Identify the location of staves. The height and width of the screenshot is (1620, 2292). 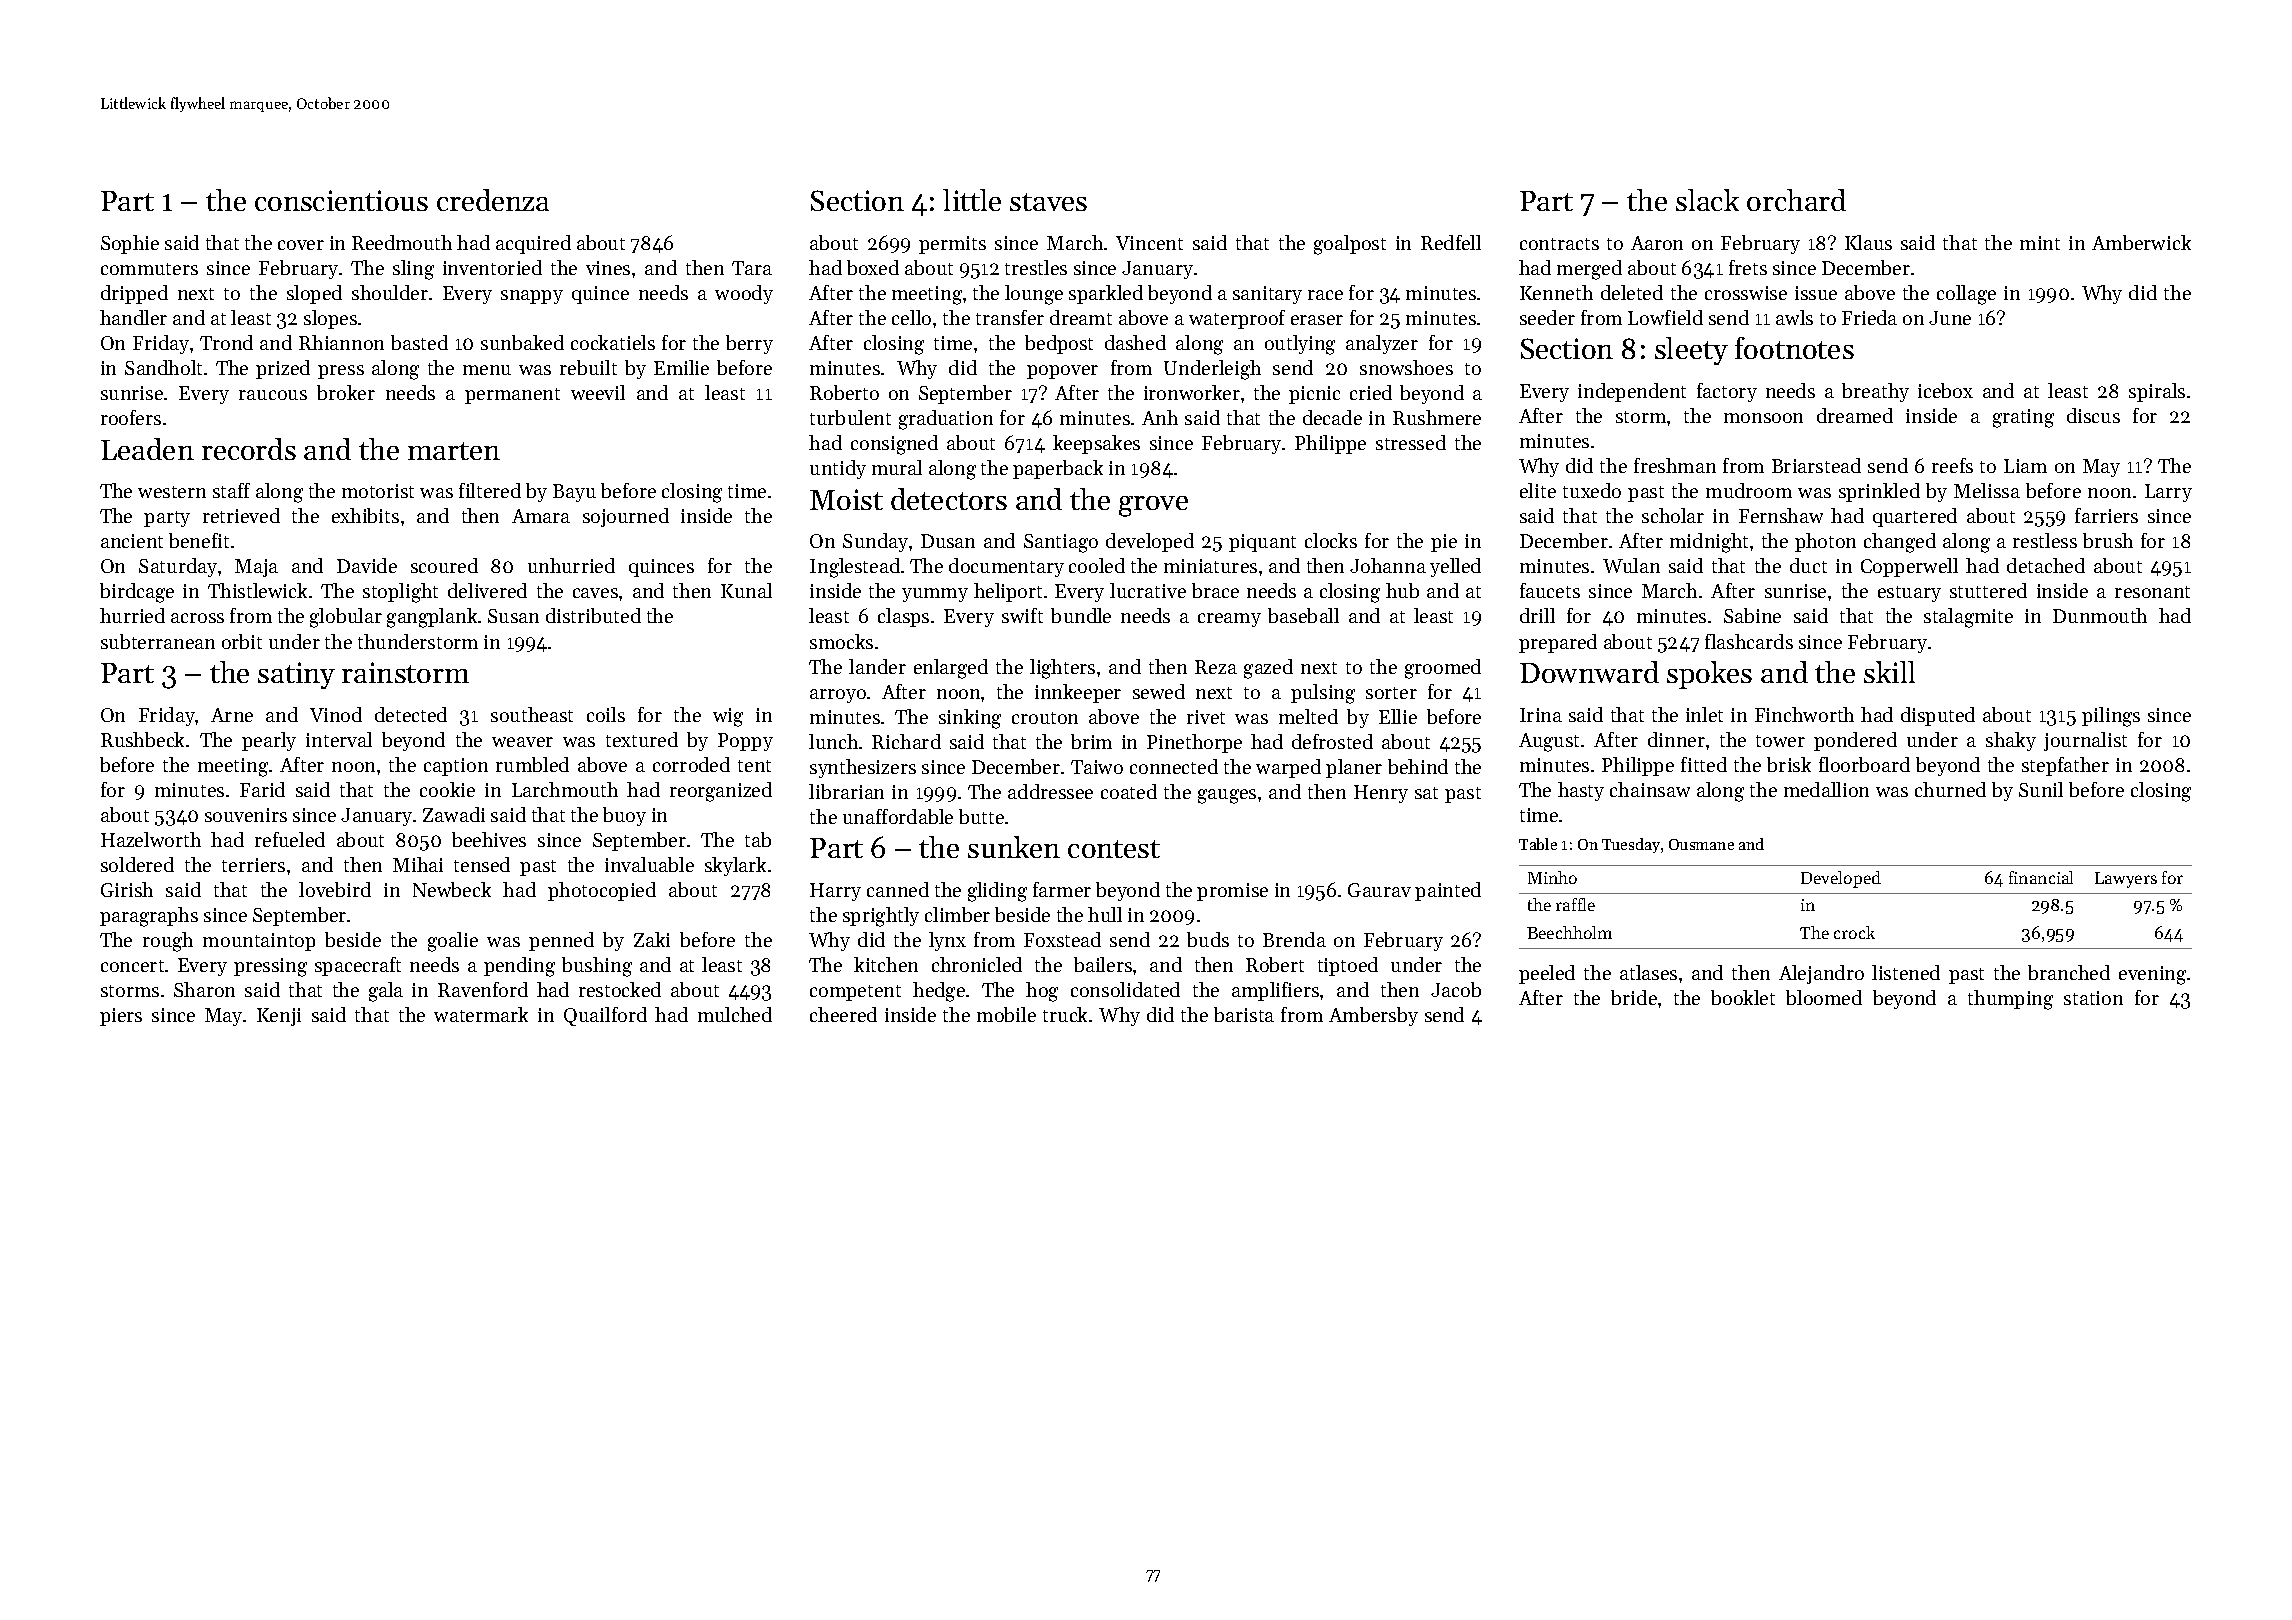
(1048, 202).
